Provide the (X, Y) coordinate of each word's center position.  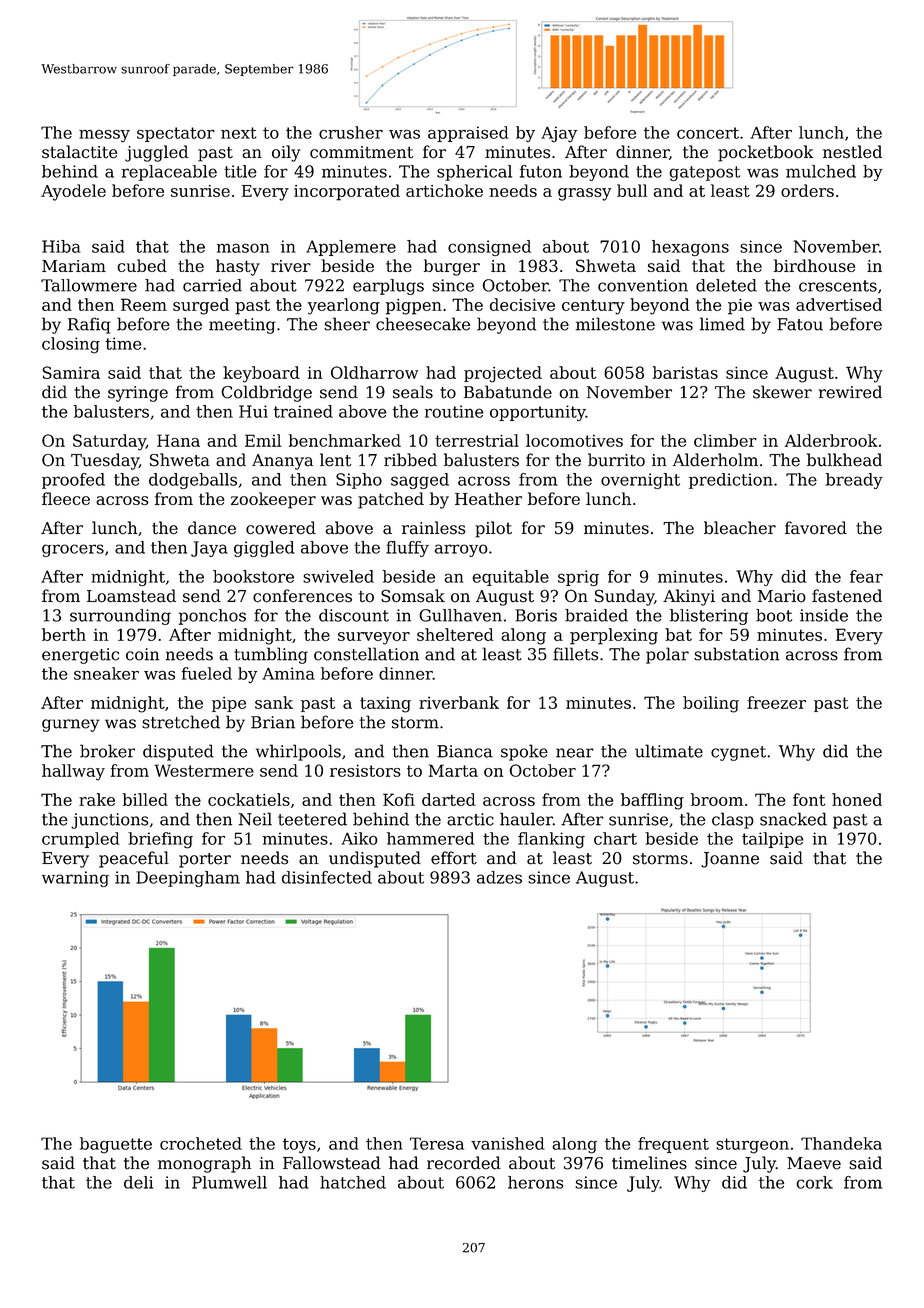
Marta (453, 770)
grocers (73, 550)
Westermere (204, 770)
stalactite (79, 152)
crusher (351, 132)
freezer (776, 702)
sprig (578, 578)
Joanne (730, 860)
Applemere (351, 248)
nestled (852, 152)
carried (212, 285)
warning (75, 879)
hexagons (690, 248)
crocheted (201, 1143)
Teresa (437, 1143)
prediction (731, 481)
